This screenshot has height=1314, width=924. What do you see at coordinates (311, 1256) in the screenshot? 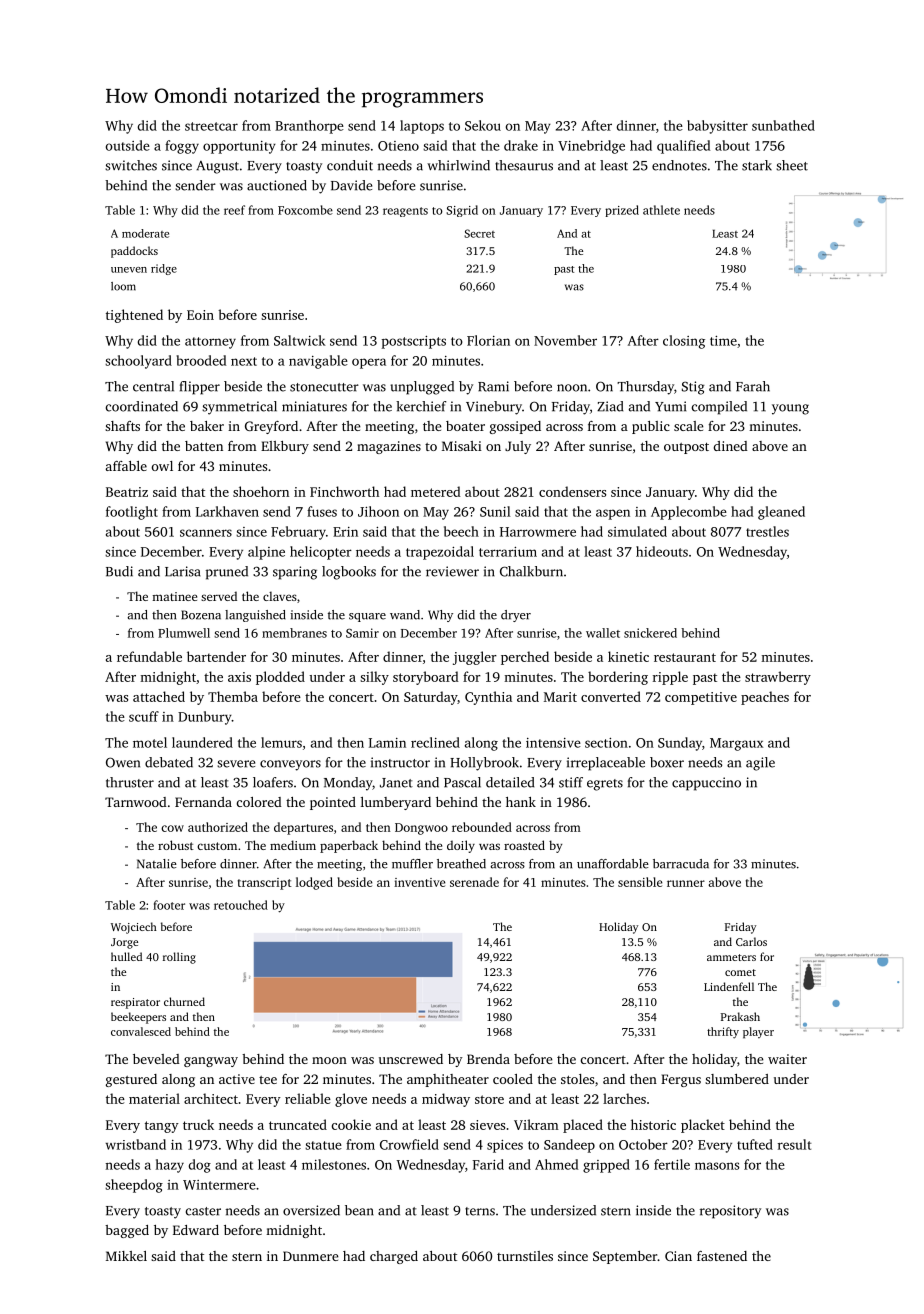
I see `Dunmere` at bounding box center [311, 1256].
